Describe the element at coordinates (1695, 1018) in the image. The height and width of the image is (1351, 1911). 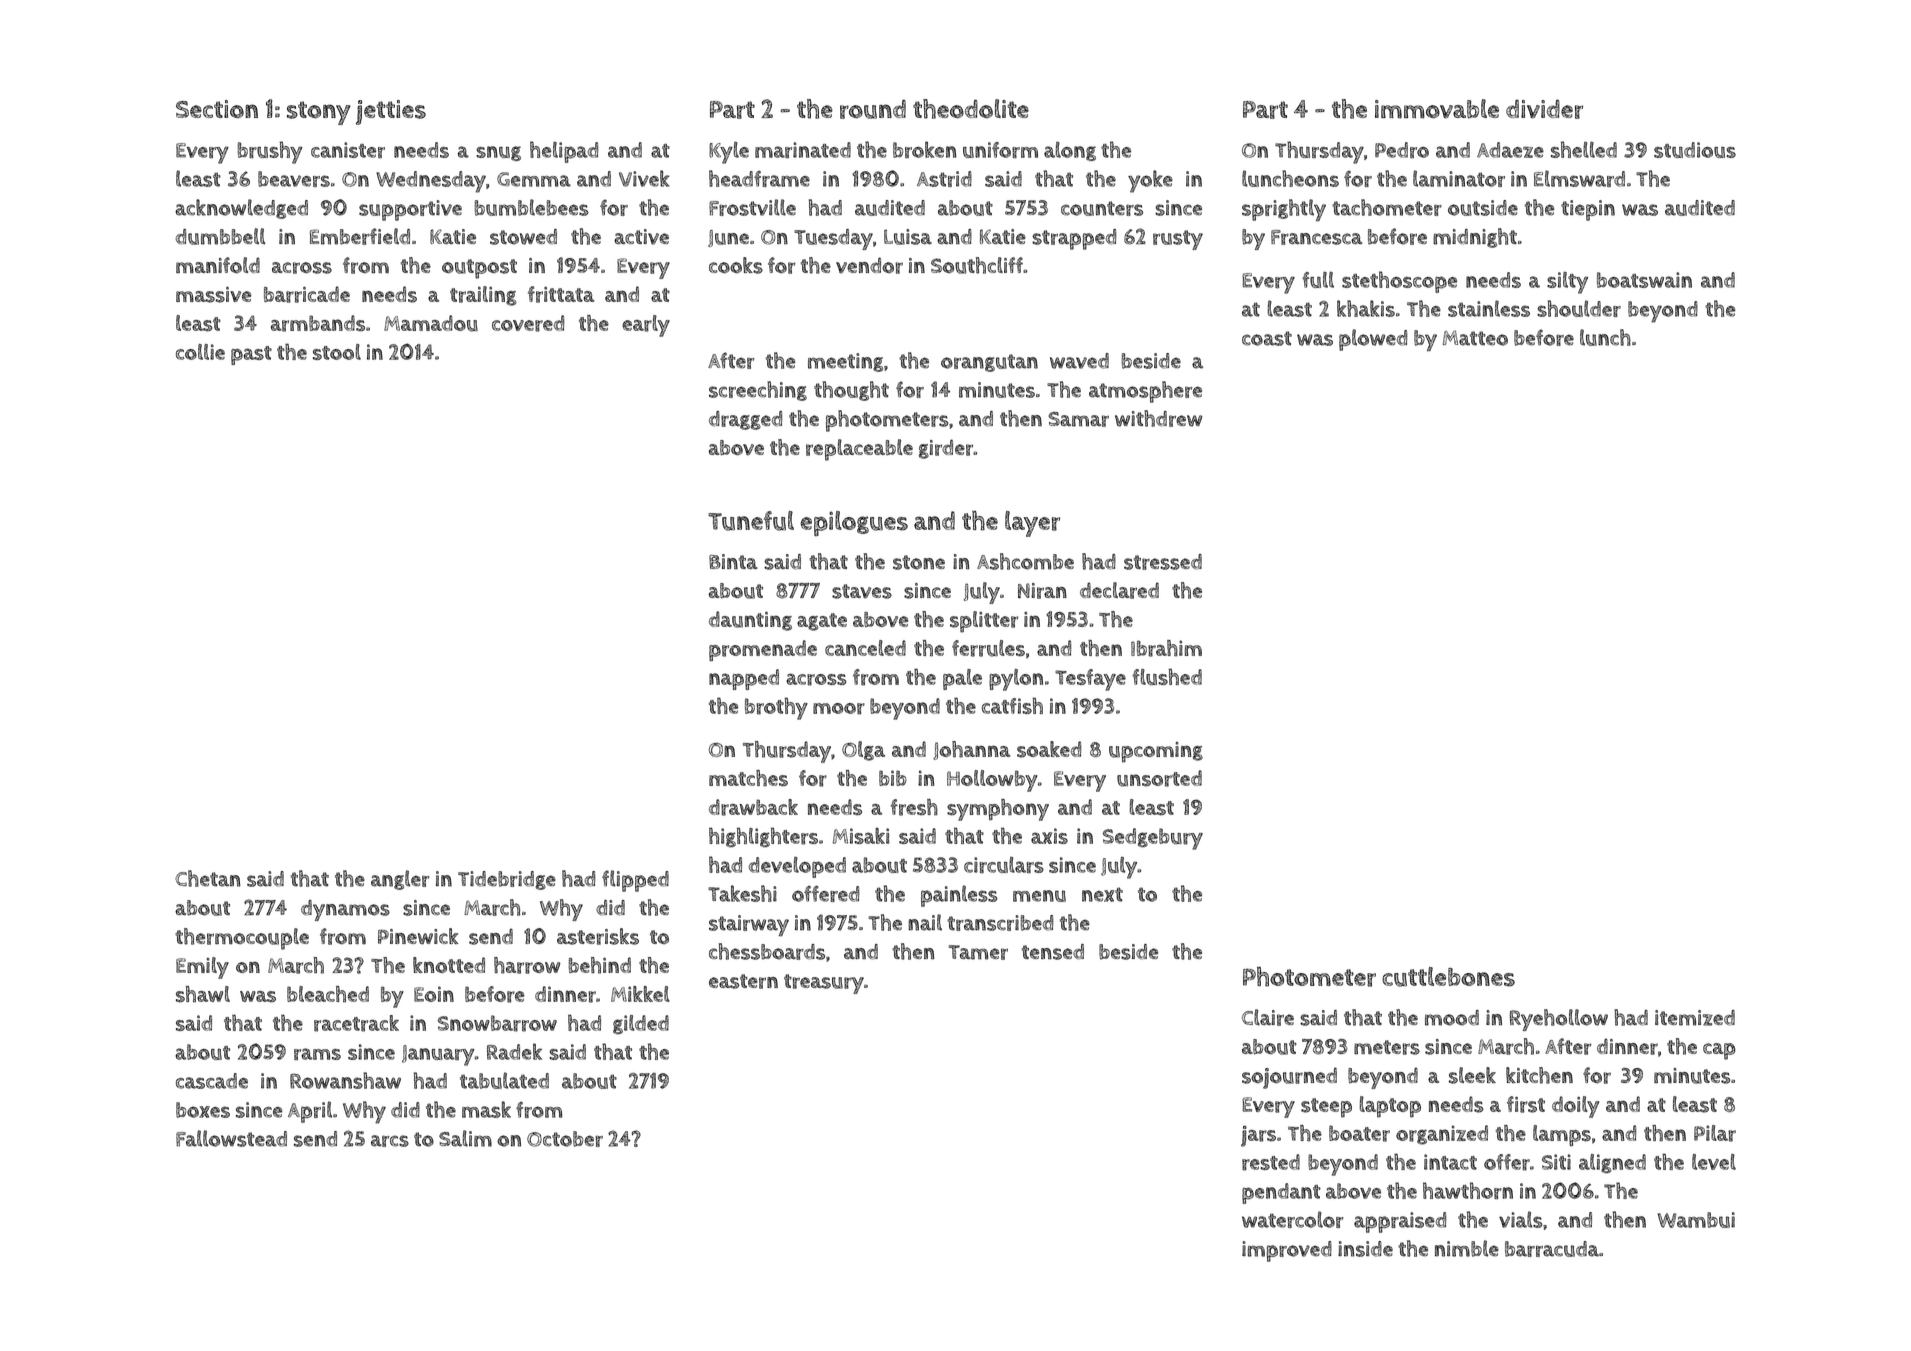
I see `itemized` at that location.
